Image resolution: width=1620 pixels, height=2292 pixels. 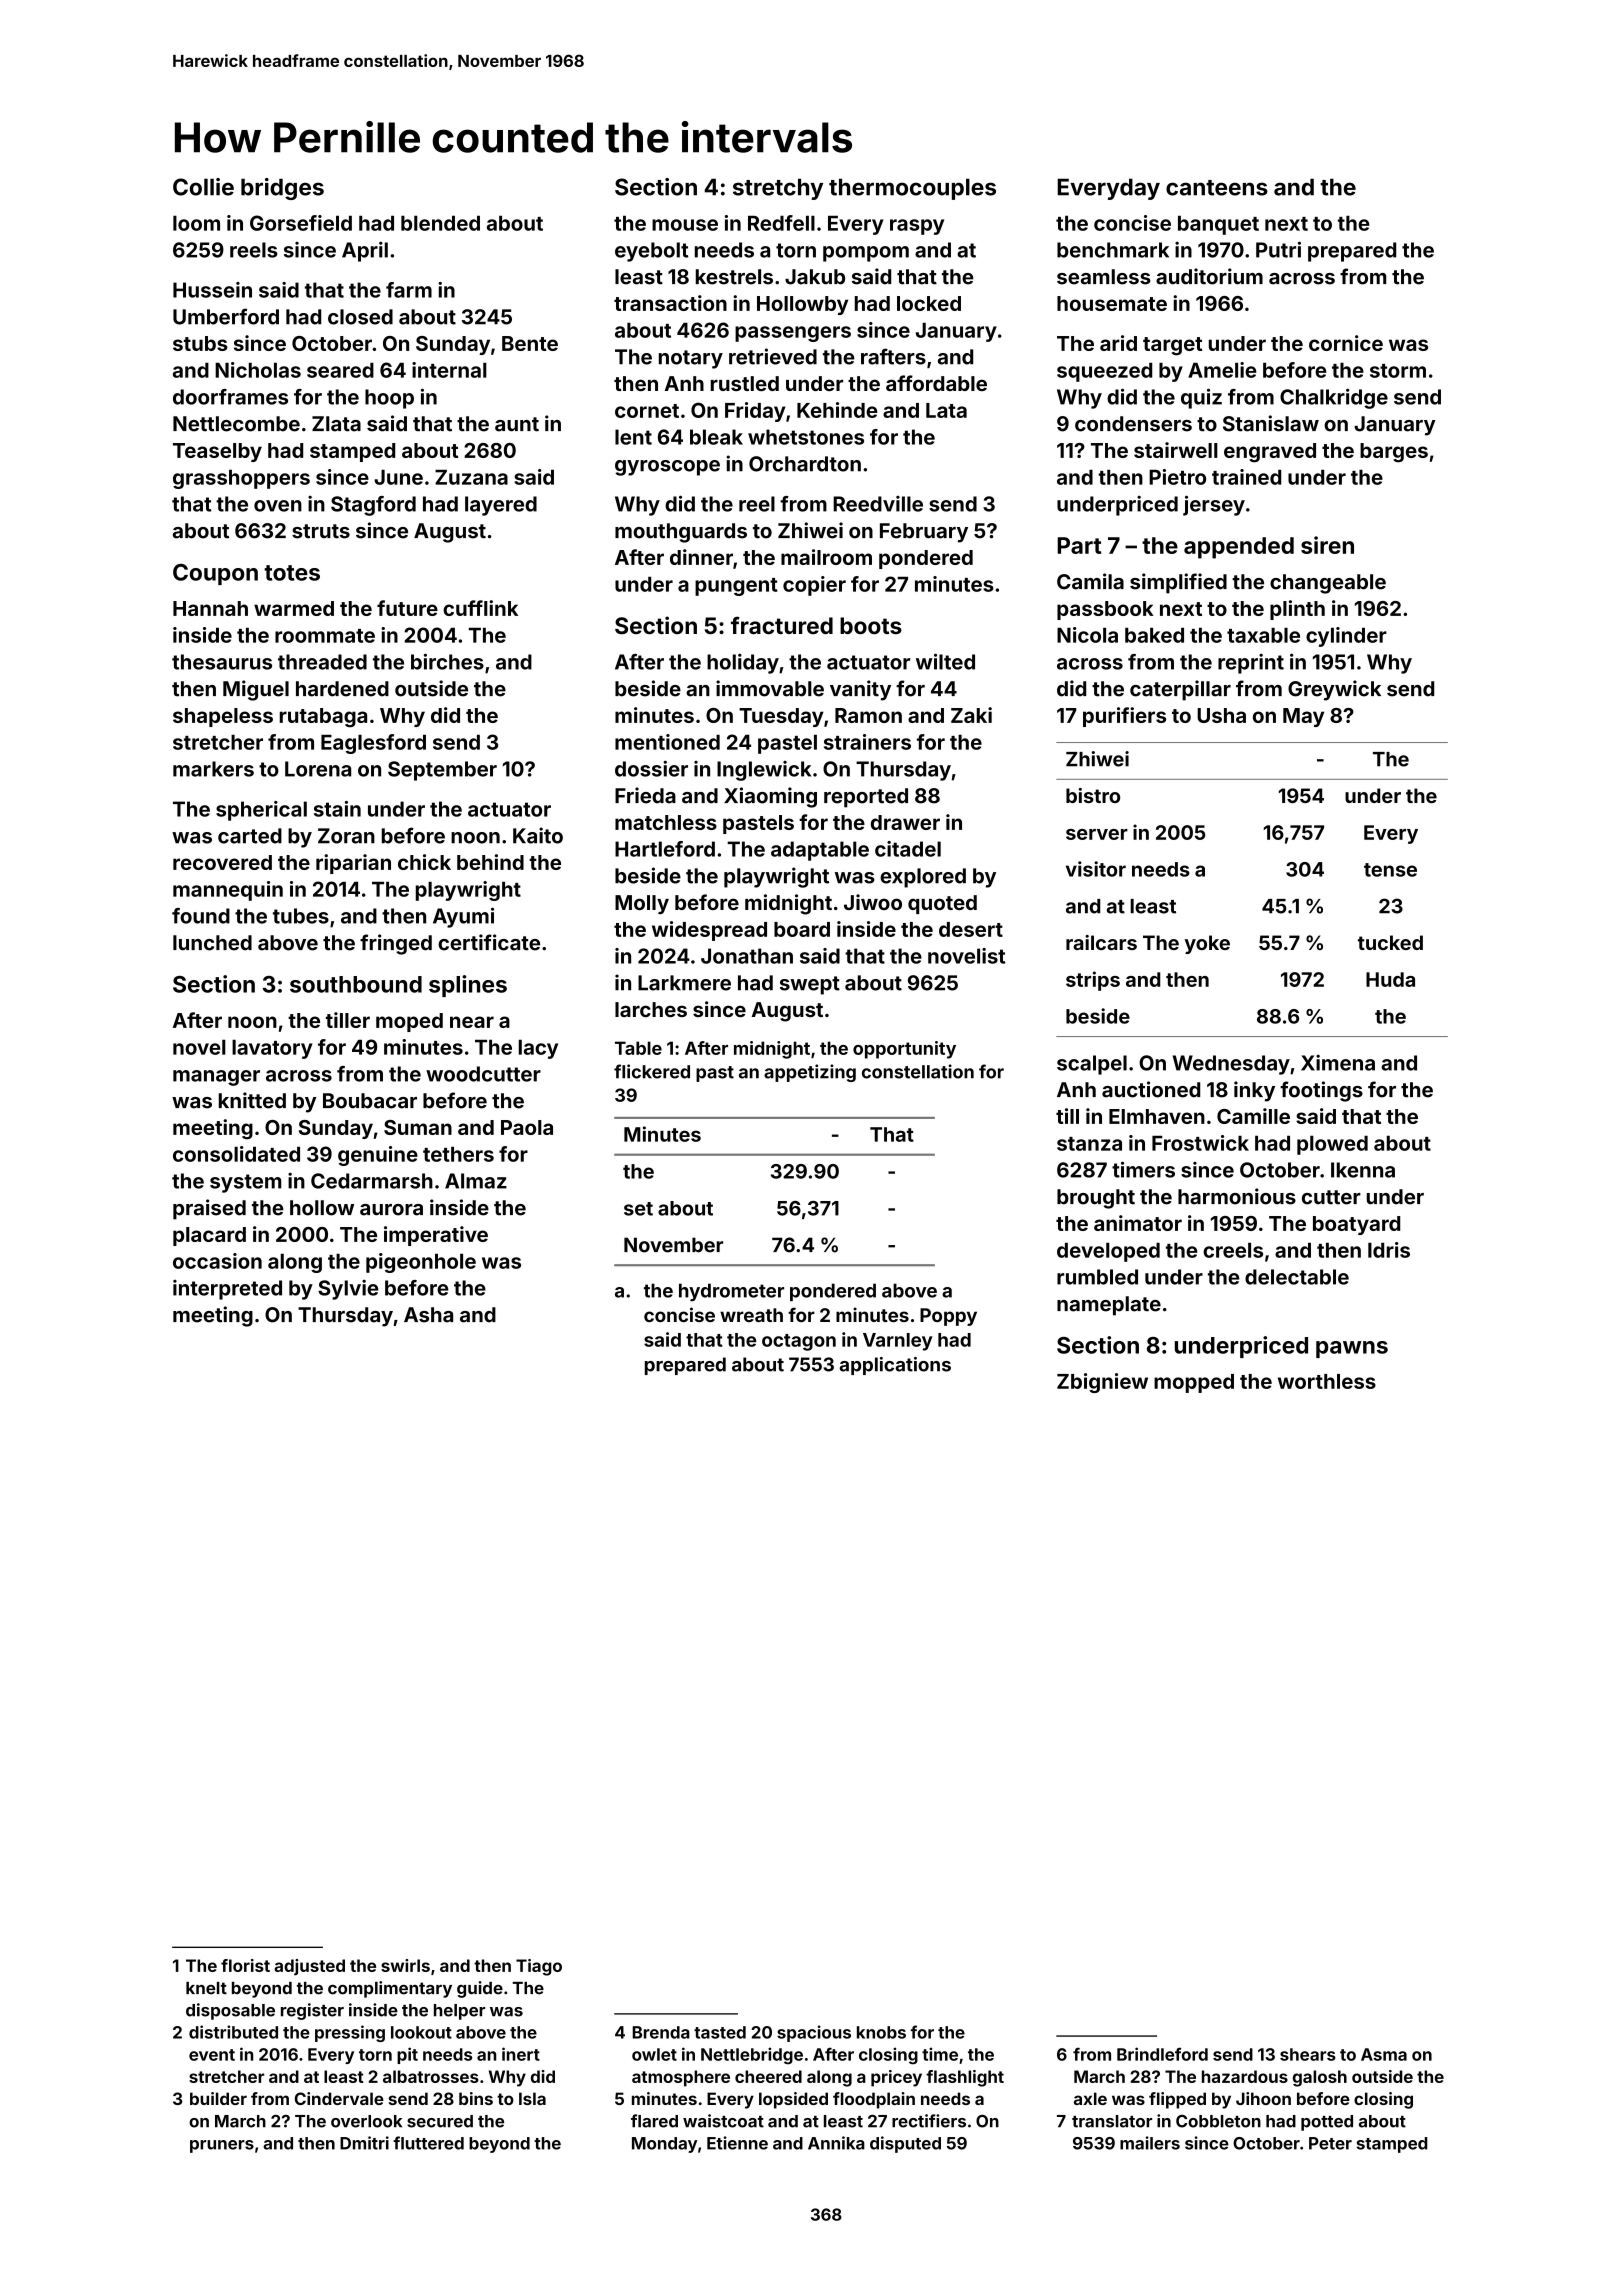 What do you see at coordinates (1194, 1383) in the image?
I see `mopped` at bounding box center [1194, 1383].
